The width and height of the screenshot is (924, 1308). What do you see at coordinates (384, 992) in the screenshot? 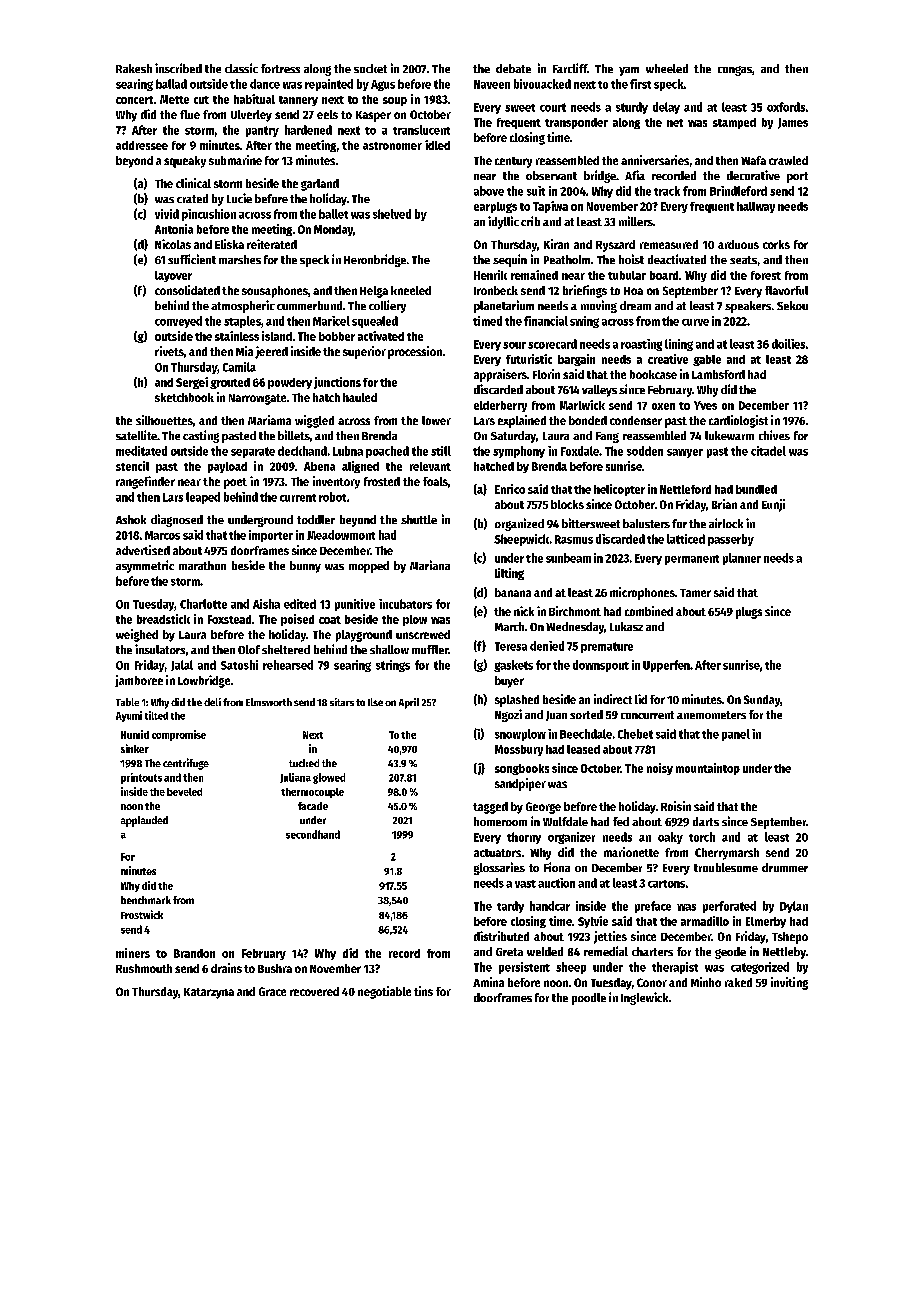
I see `negotiable` at bounding box center [384, 992].
